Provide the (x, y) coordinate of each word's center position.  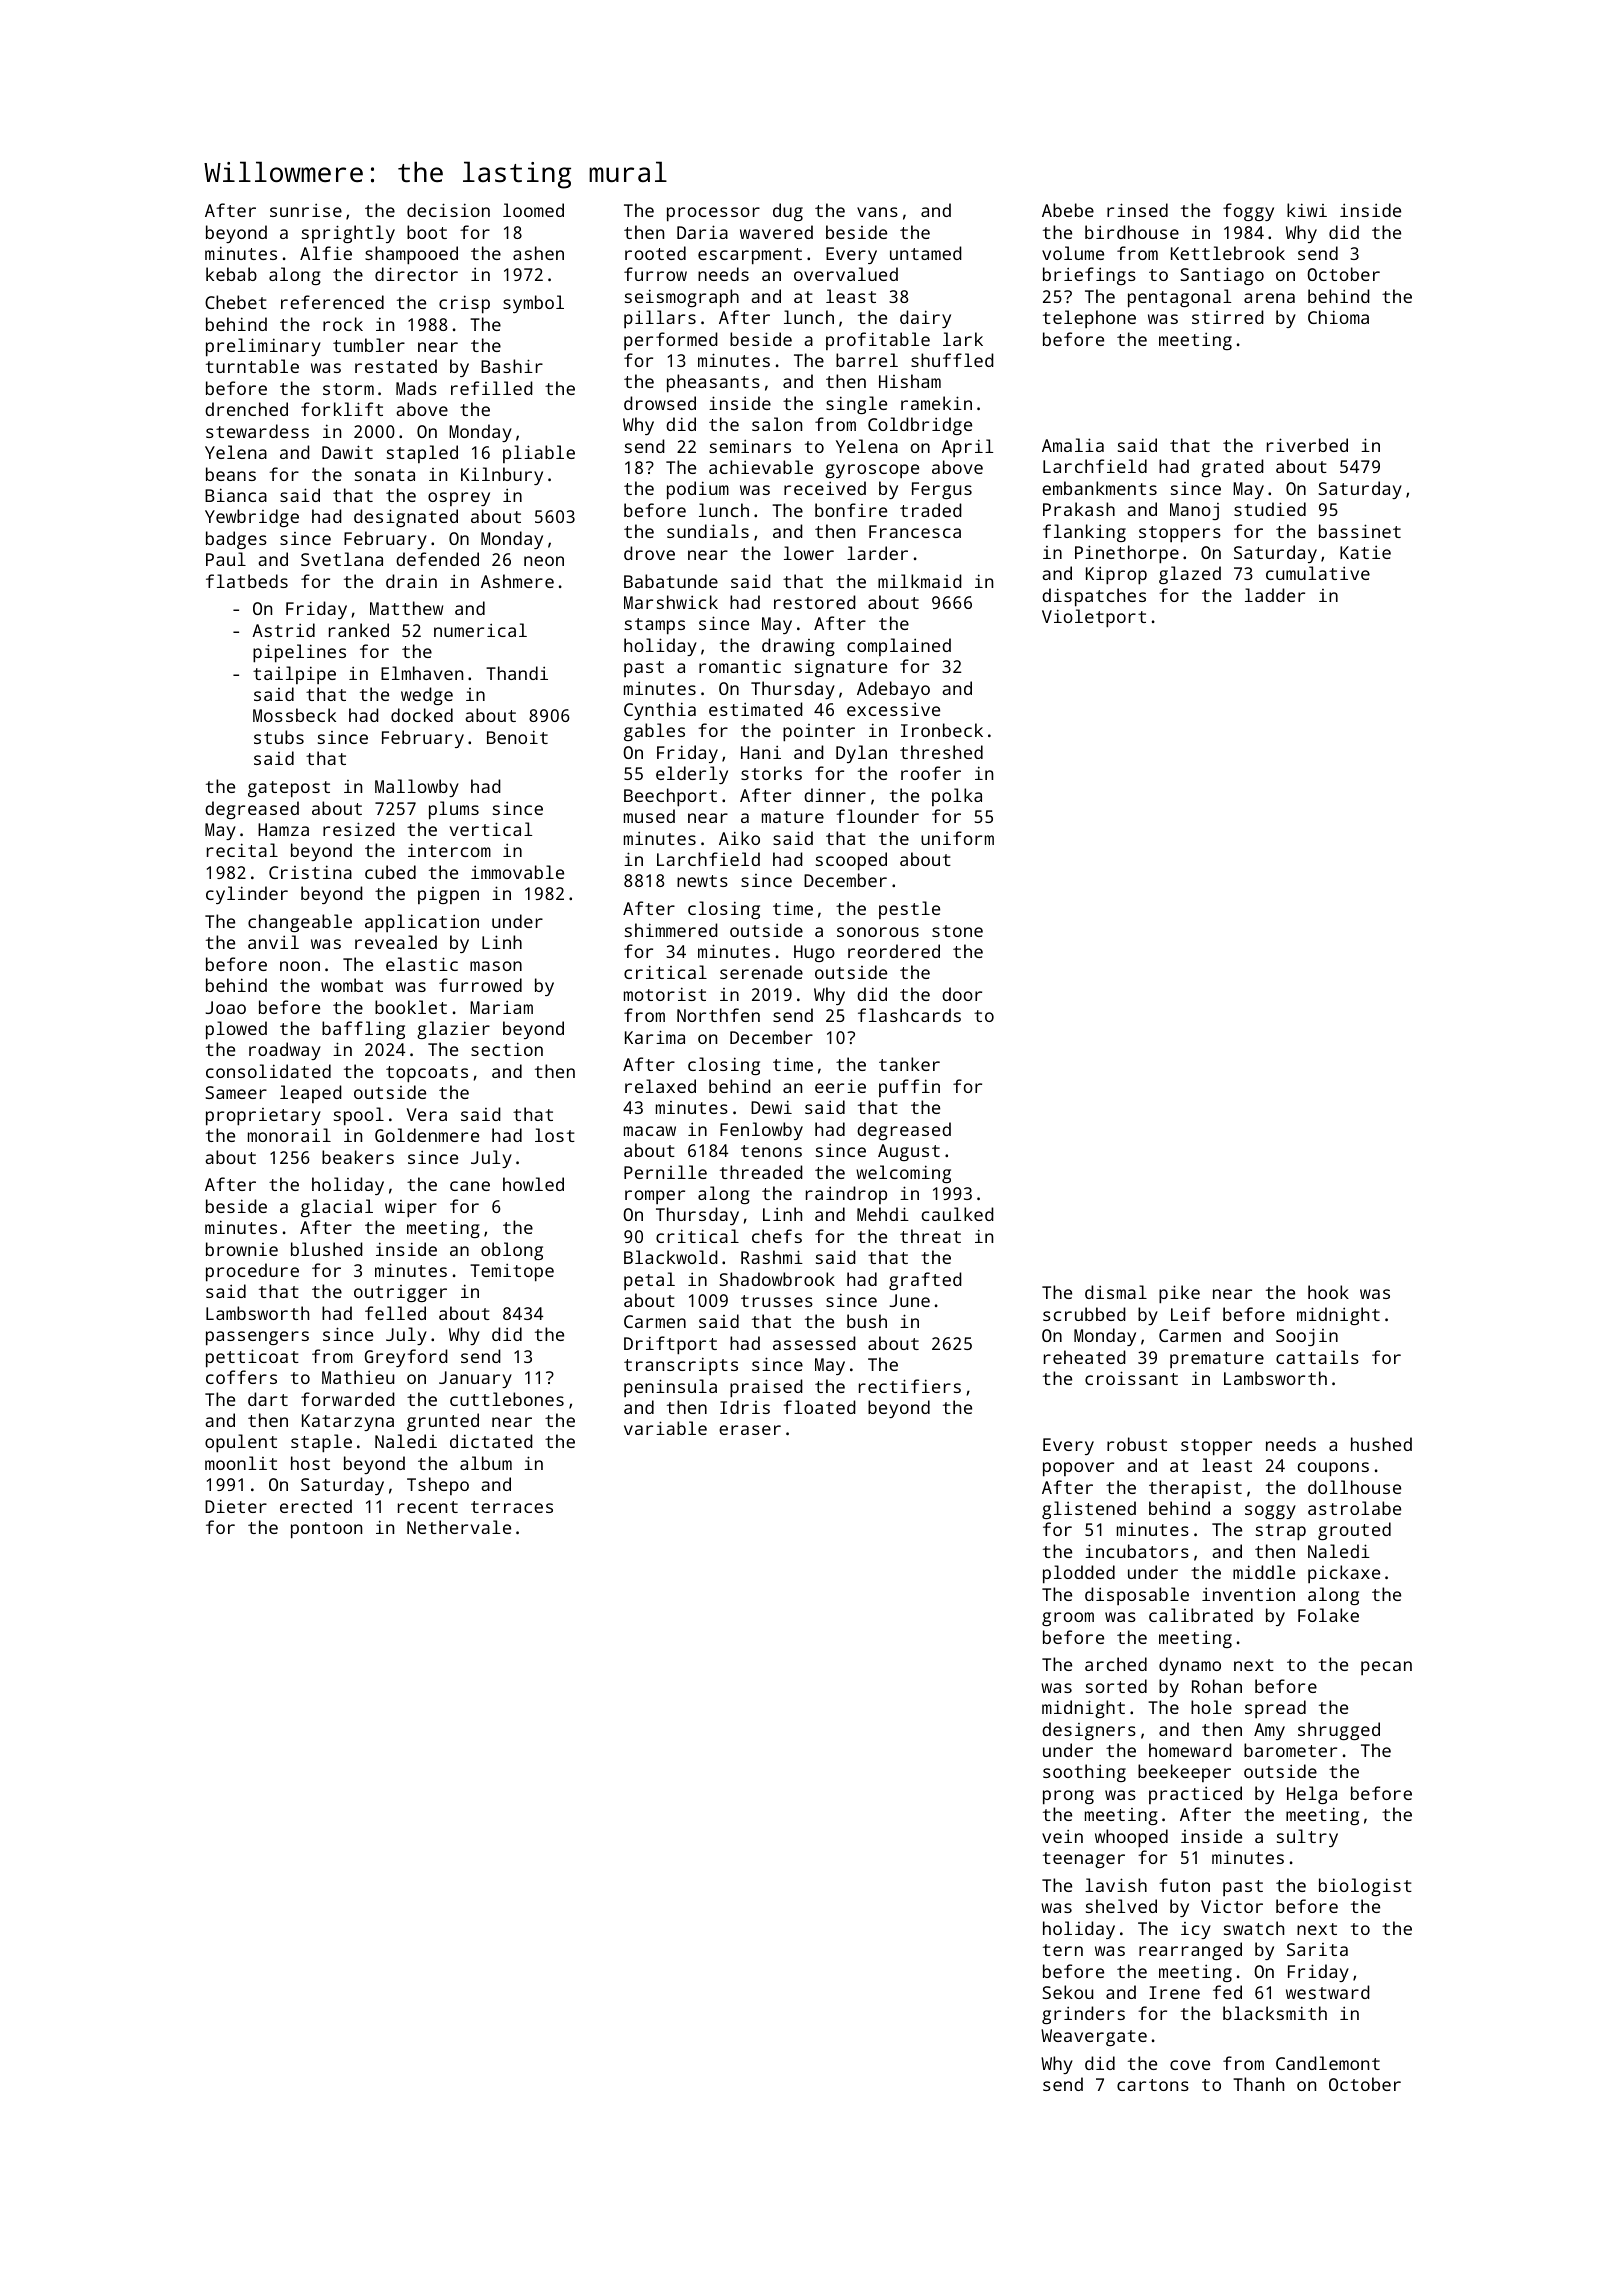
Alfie (326, 253)
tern (1063, 1950)
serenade (761, 972)
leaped (311, 1094)
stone (957, 931)
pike (1179, 1294)
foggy (1248, 212)
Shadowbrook (777, 1279)
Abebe (1068, 210)
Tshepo (438, 1486)
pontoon (326, 1530)
